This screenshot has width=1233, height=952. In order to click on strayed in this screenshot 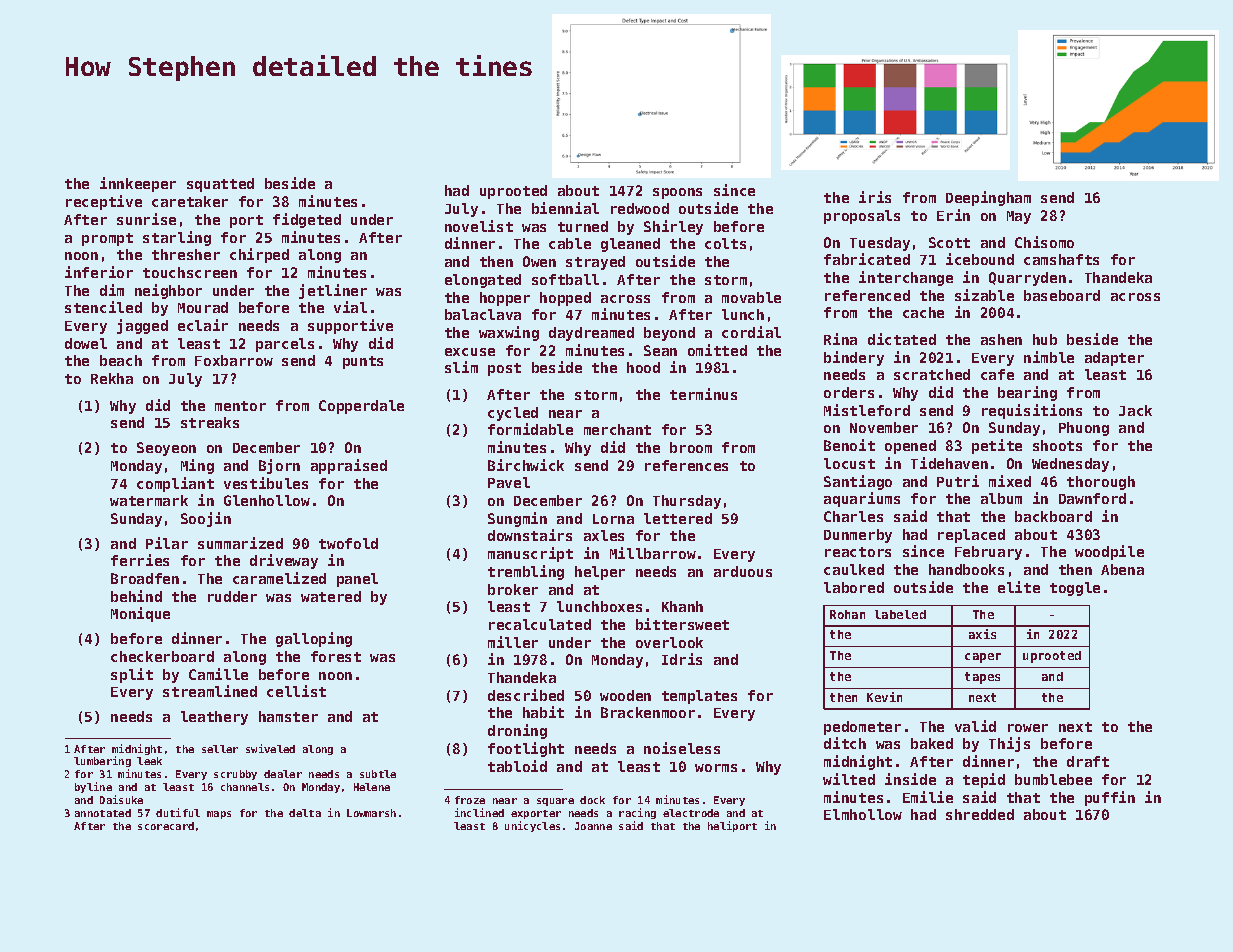, I will do `click(595, 263)`.
